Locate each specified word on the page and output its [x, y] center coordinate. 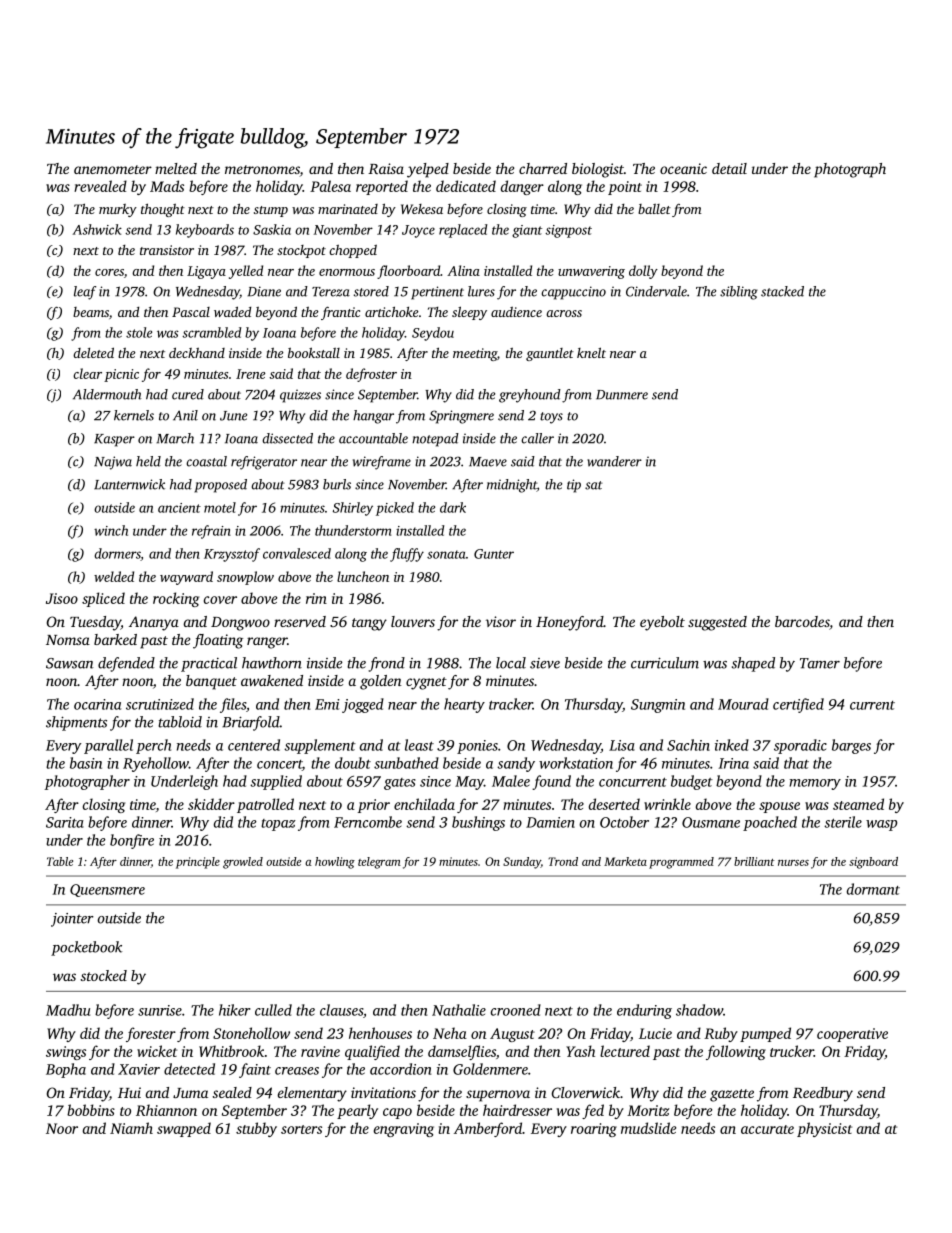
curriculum [665, 663]
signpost [568, 231]
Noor [62, 1128]
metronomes [262, 171]
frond [386, 664]
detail [729, 168]
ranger [267, 643]
